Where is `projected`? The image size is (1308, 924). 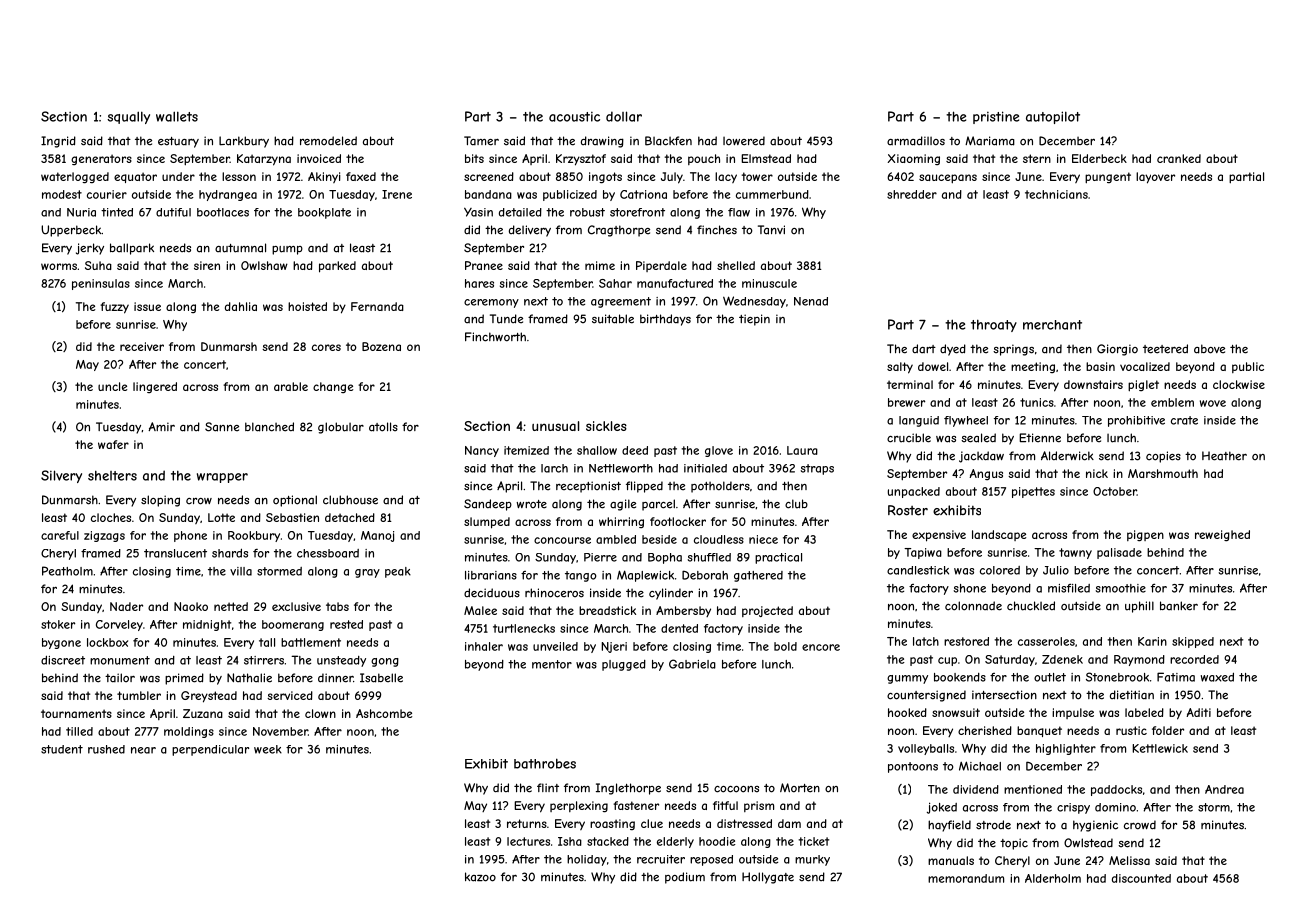 projected is located at coordinates (767, 611).
